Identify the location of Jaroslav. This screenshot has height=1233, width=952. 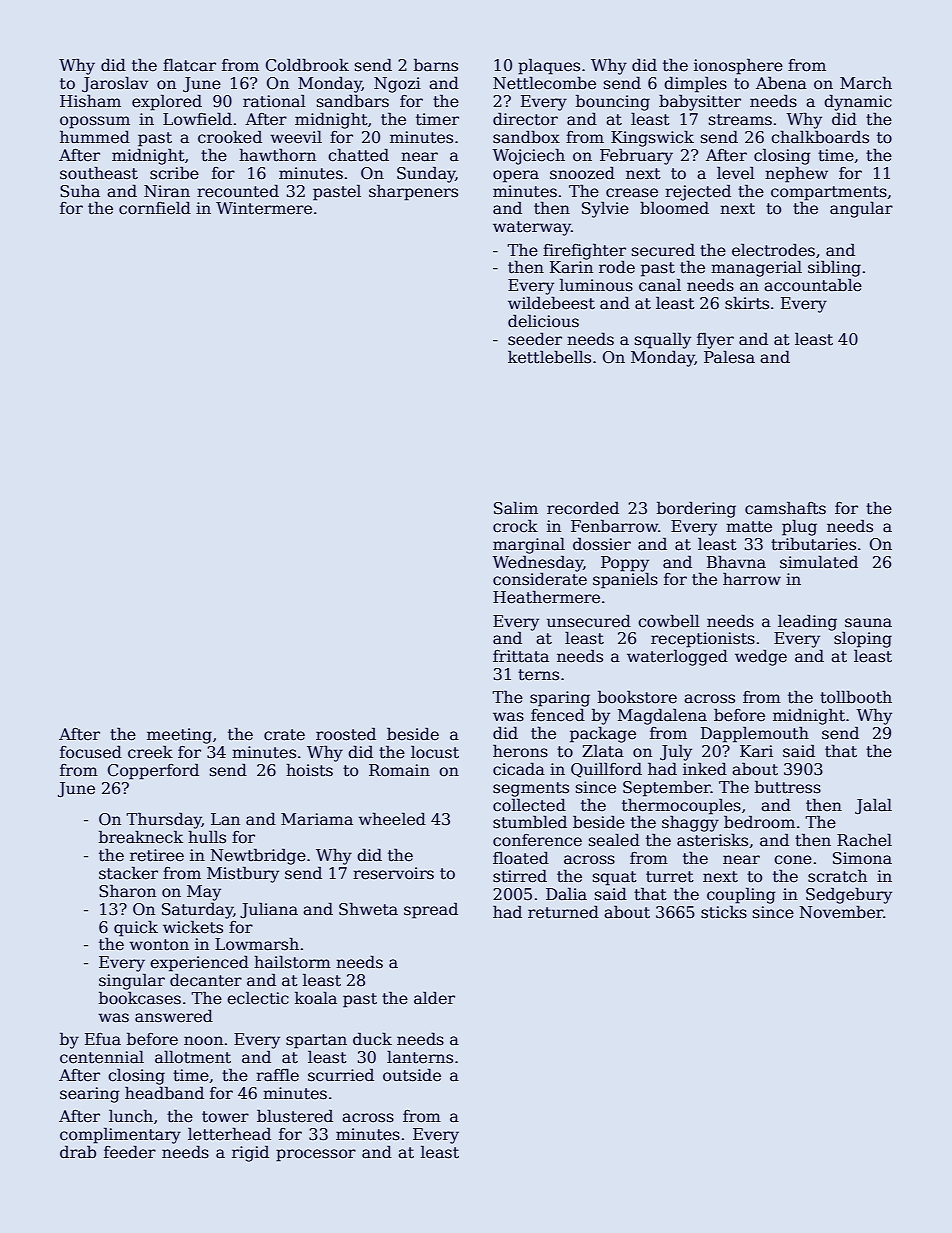
(115, 84).
